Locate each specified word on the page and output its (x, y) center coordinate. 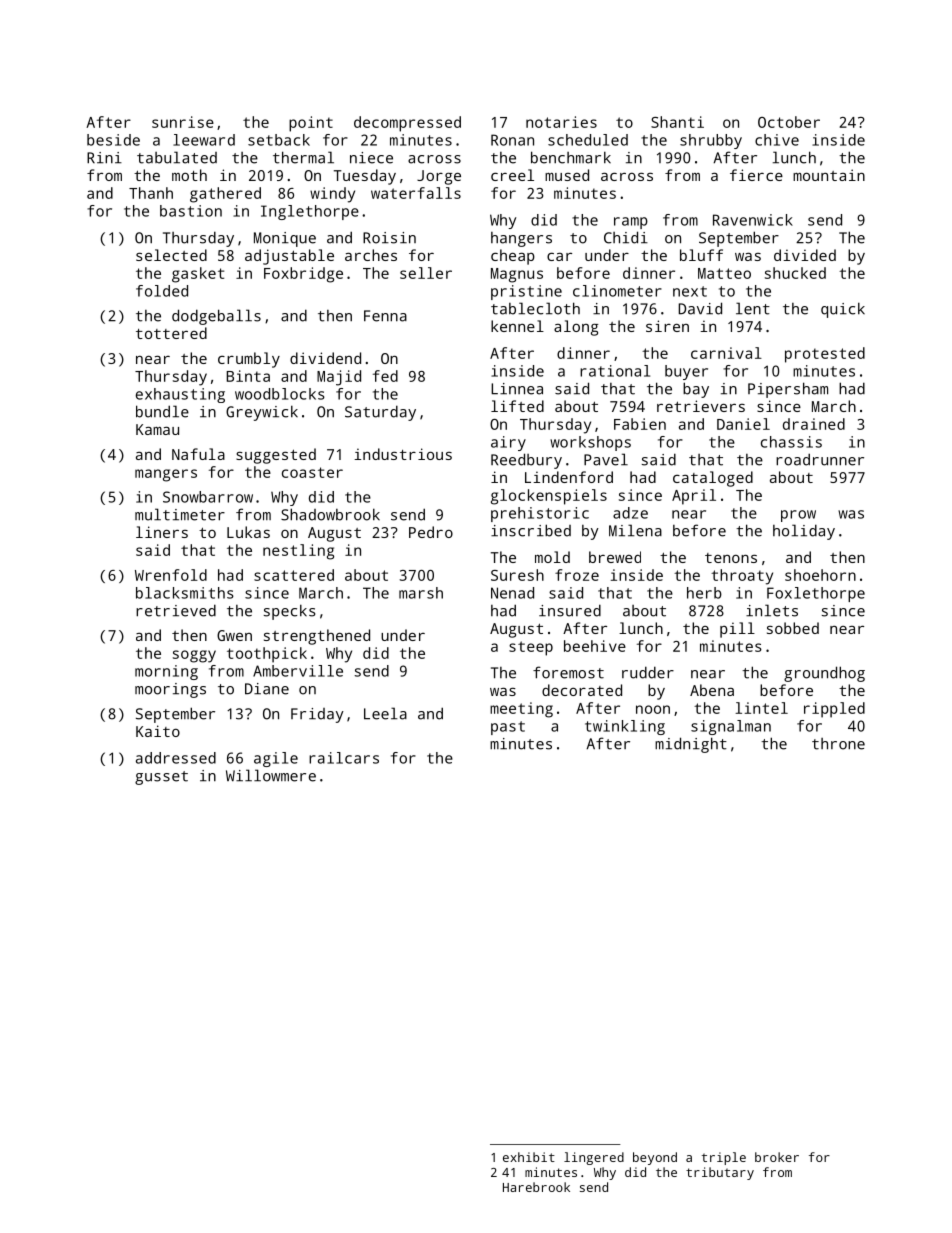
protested (825, 355)
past (508, 728)
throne (838, 744)
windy (332, 195)
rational (615, 371)
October (789, 122)
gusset (161, 778)
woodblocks (280, 394)
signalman (731, 727)
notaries (561, 122)
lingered (594, 1158)
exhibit (529, 1157)
